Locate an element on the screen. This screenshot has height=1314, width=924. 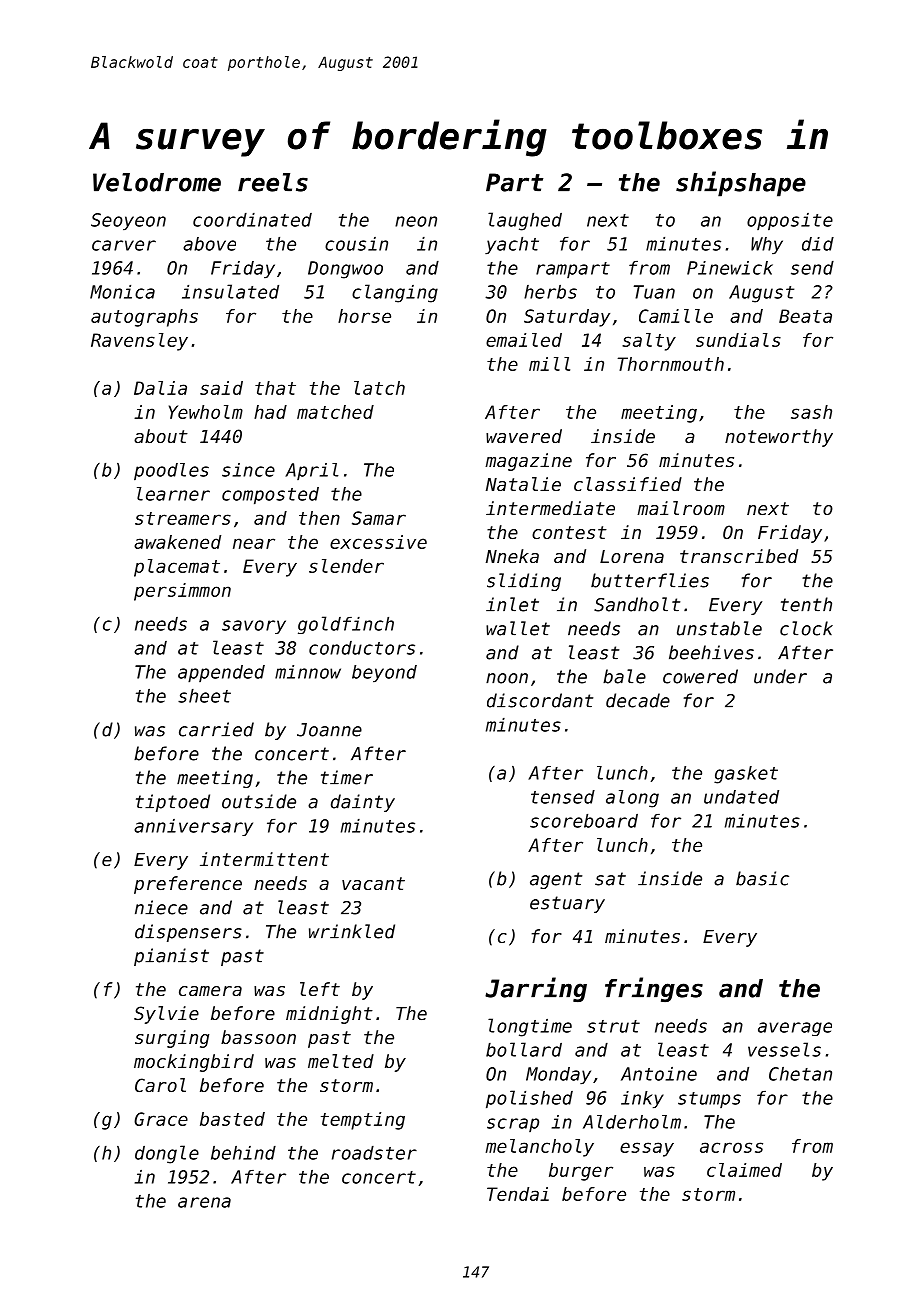
above is located at coordinates (209, 244).
